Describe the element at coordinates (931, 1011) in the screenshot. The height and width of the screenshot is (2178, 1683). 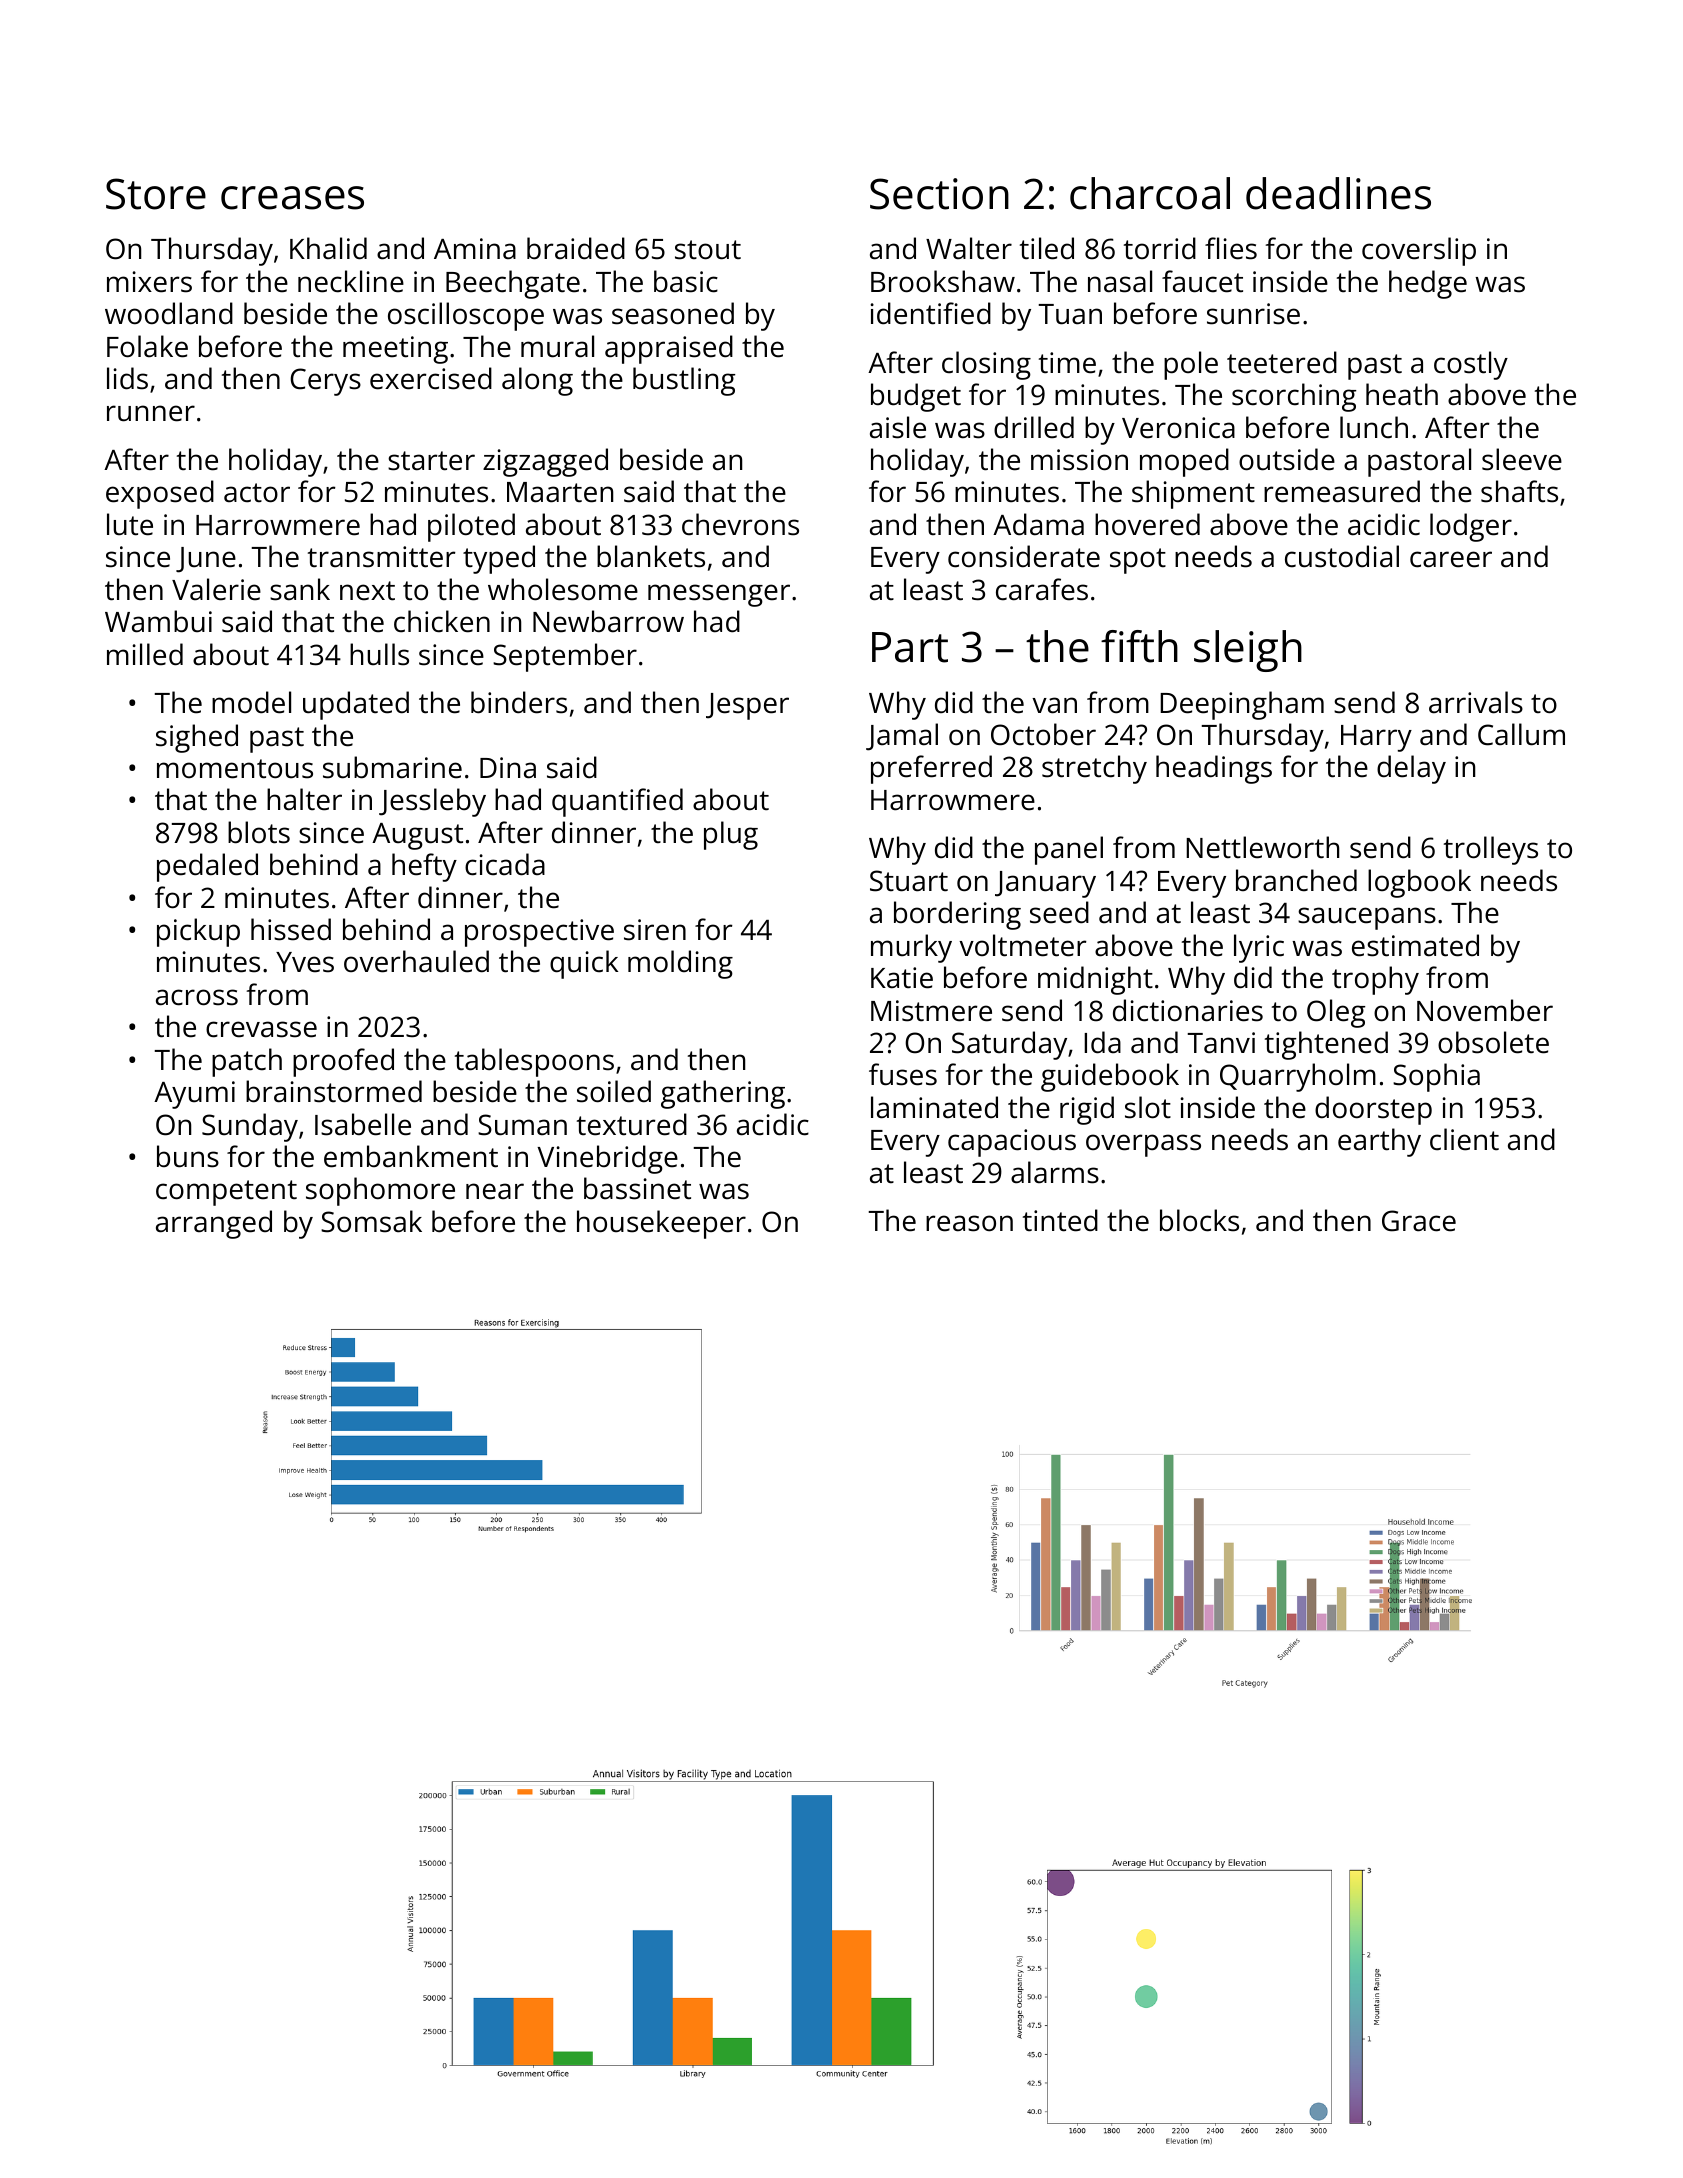
I see `Mistmere` at that location.
